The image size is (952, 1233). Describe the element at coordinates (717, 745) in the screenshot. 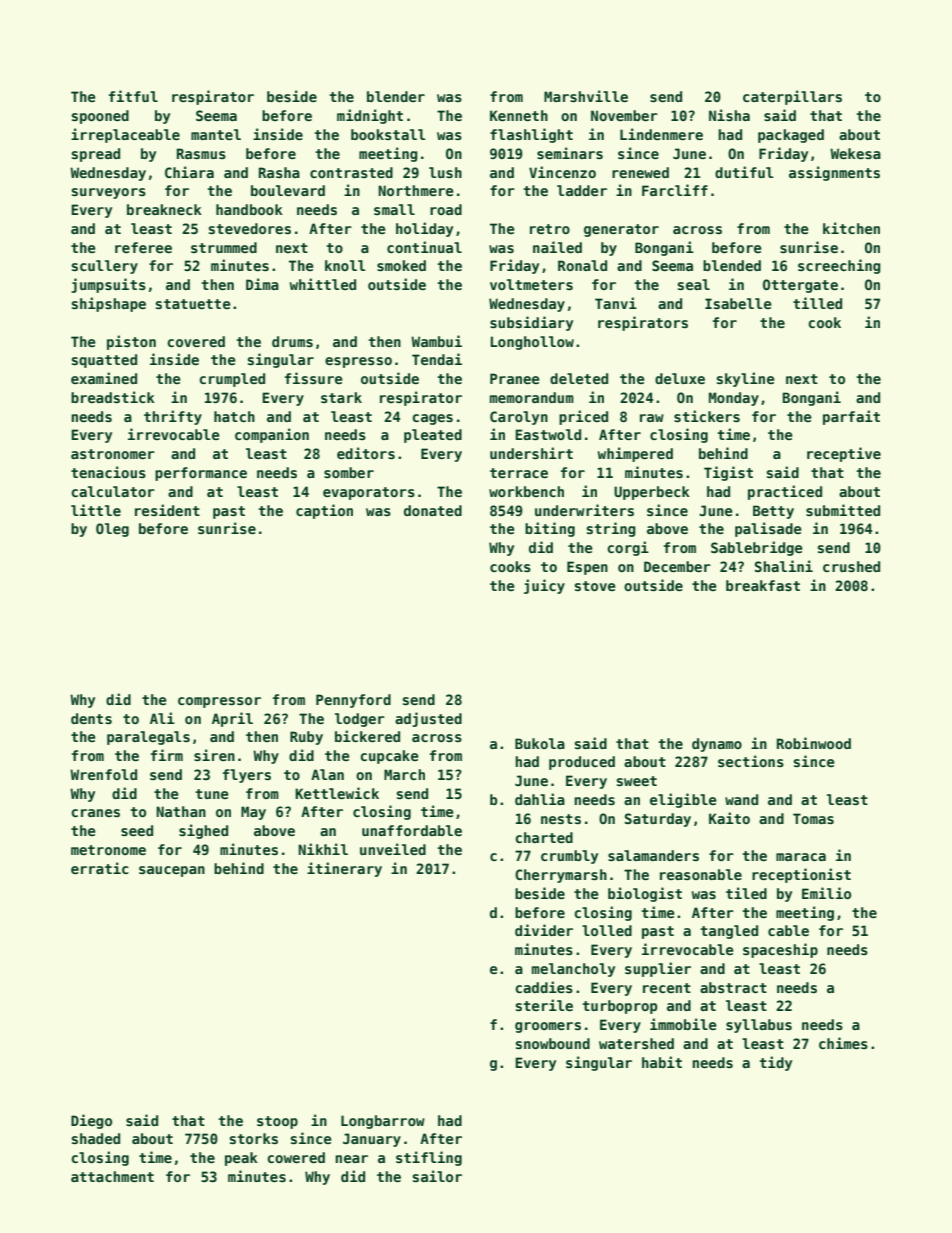

I see `dynamo` at that location.
